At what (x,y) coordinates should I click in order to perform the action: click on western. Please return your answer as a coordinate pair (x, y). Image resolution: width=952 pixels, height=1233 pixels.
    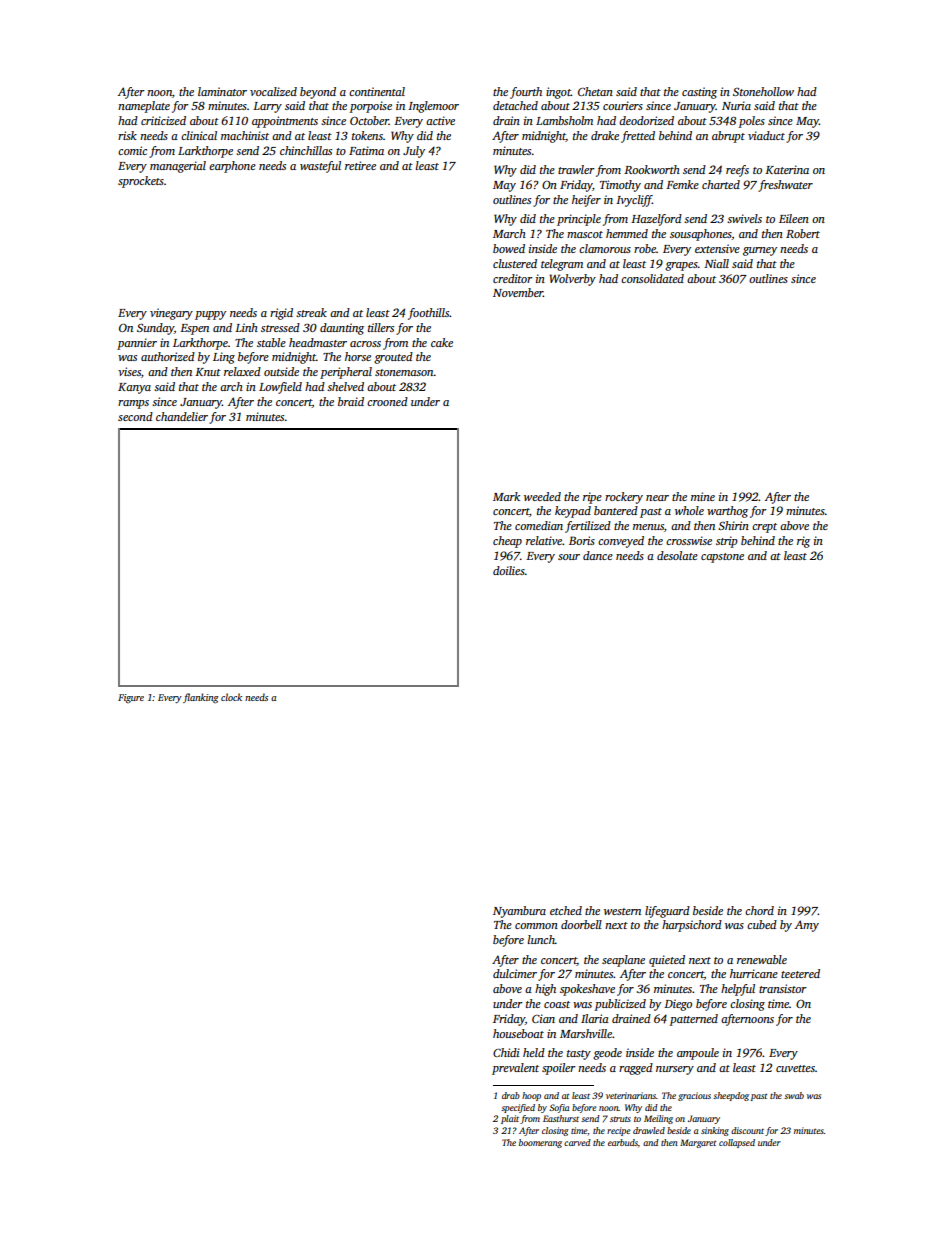
    Looking at the image, I should click on (622, 911).
